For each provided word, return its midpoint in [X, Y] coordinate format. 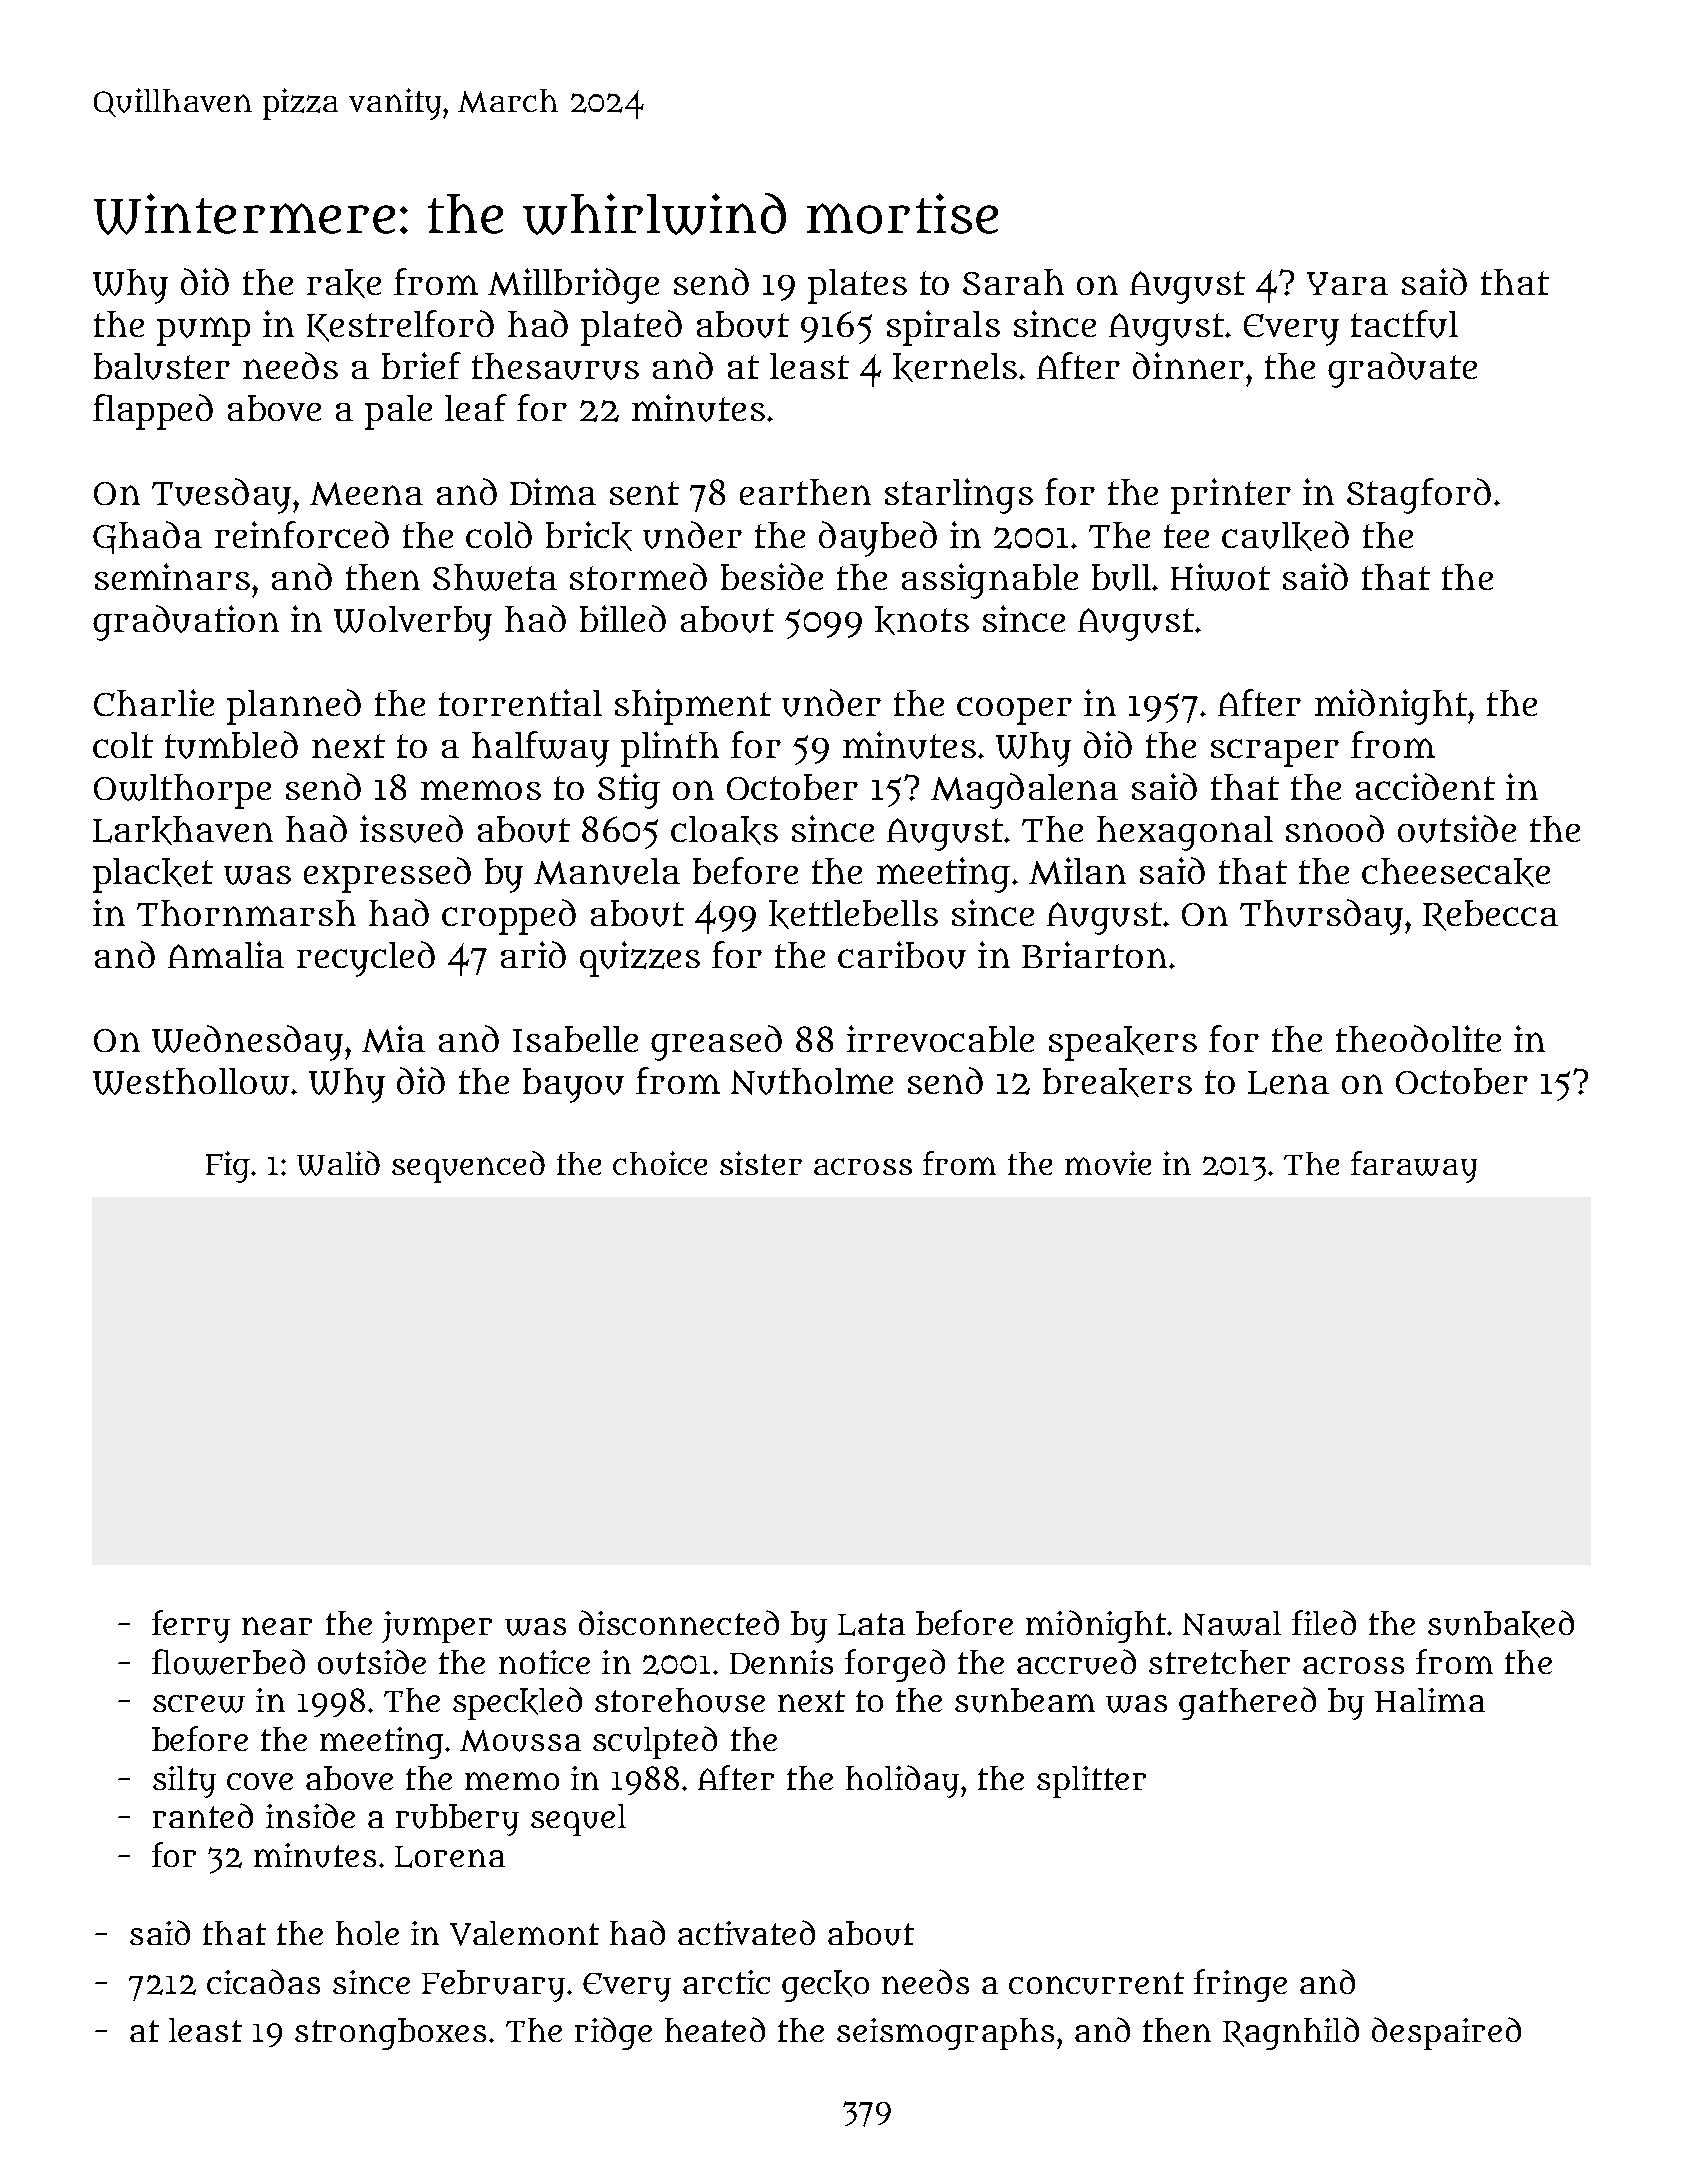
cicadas [263, 1981]
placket [153, 875]
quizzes [640, 959]
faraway [1414, 1167]
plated [631, 328]
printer [1231, 496]
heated [715, 2029]
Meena [366, 494]
